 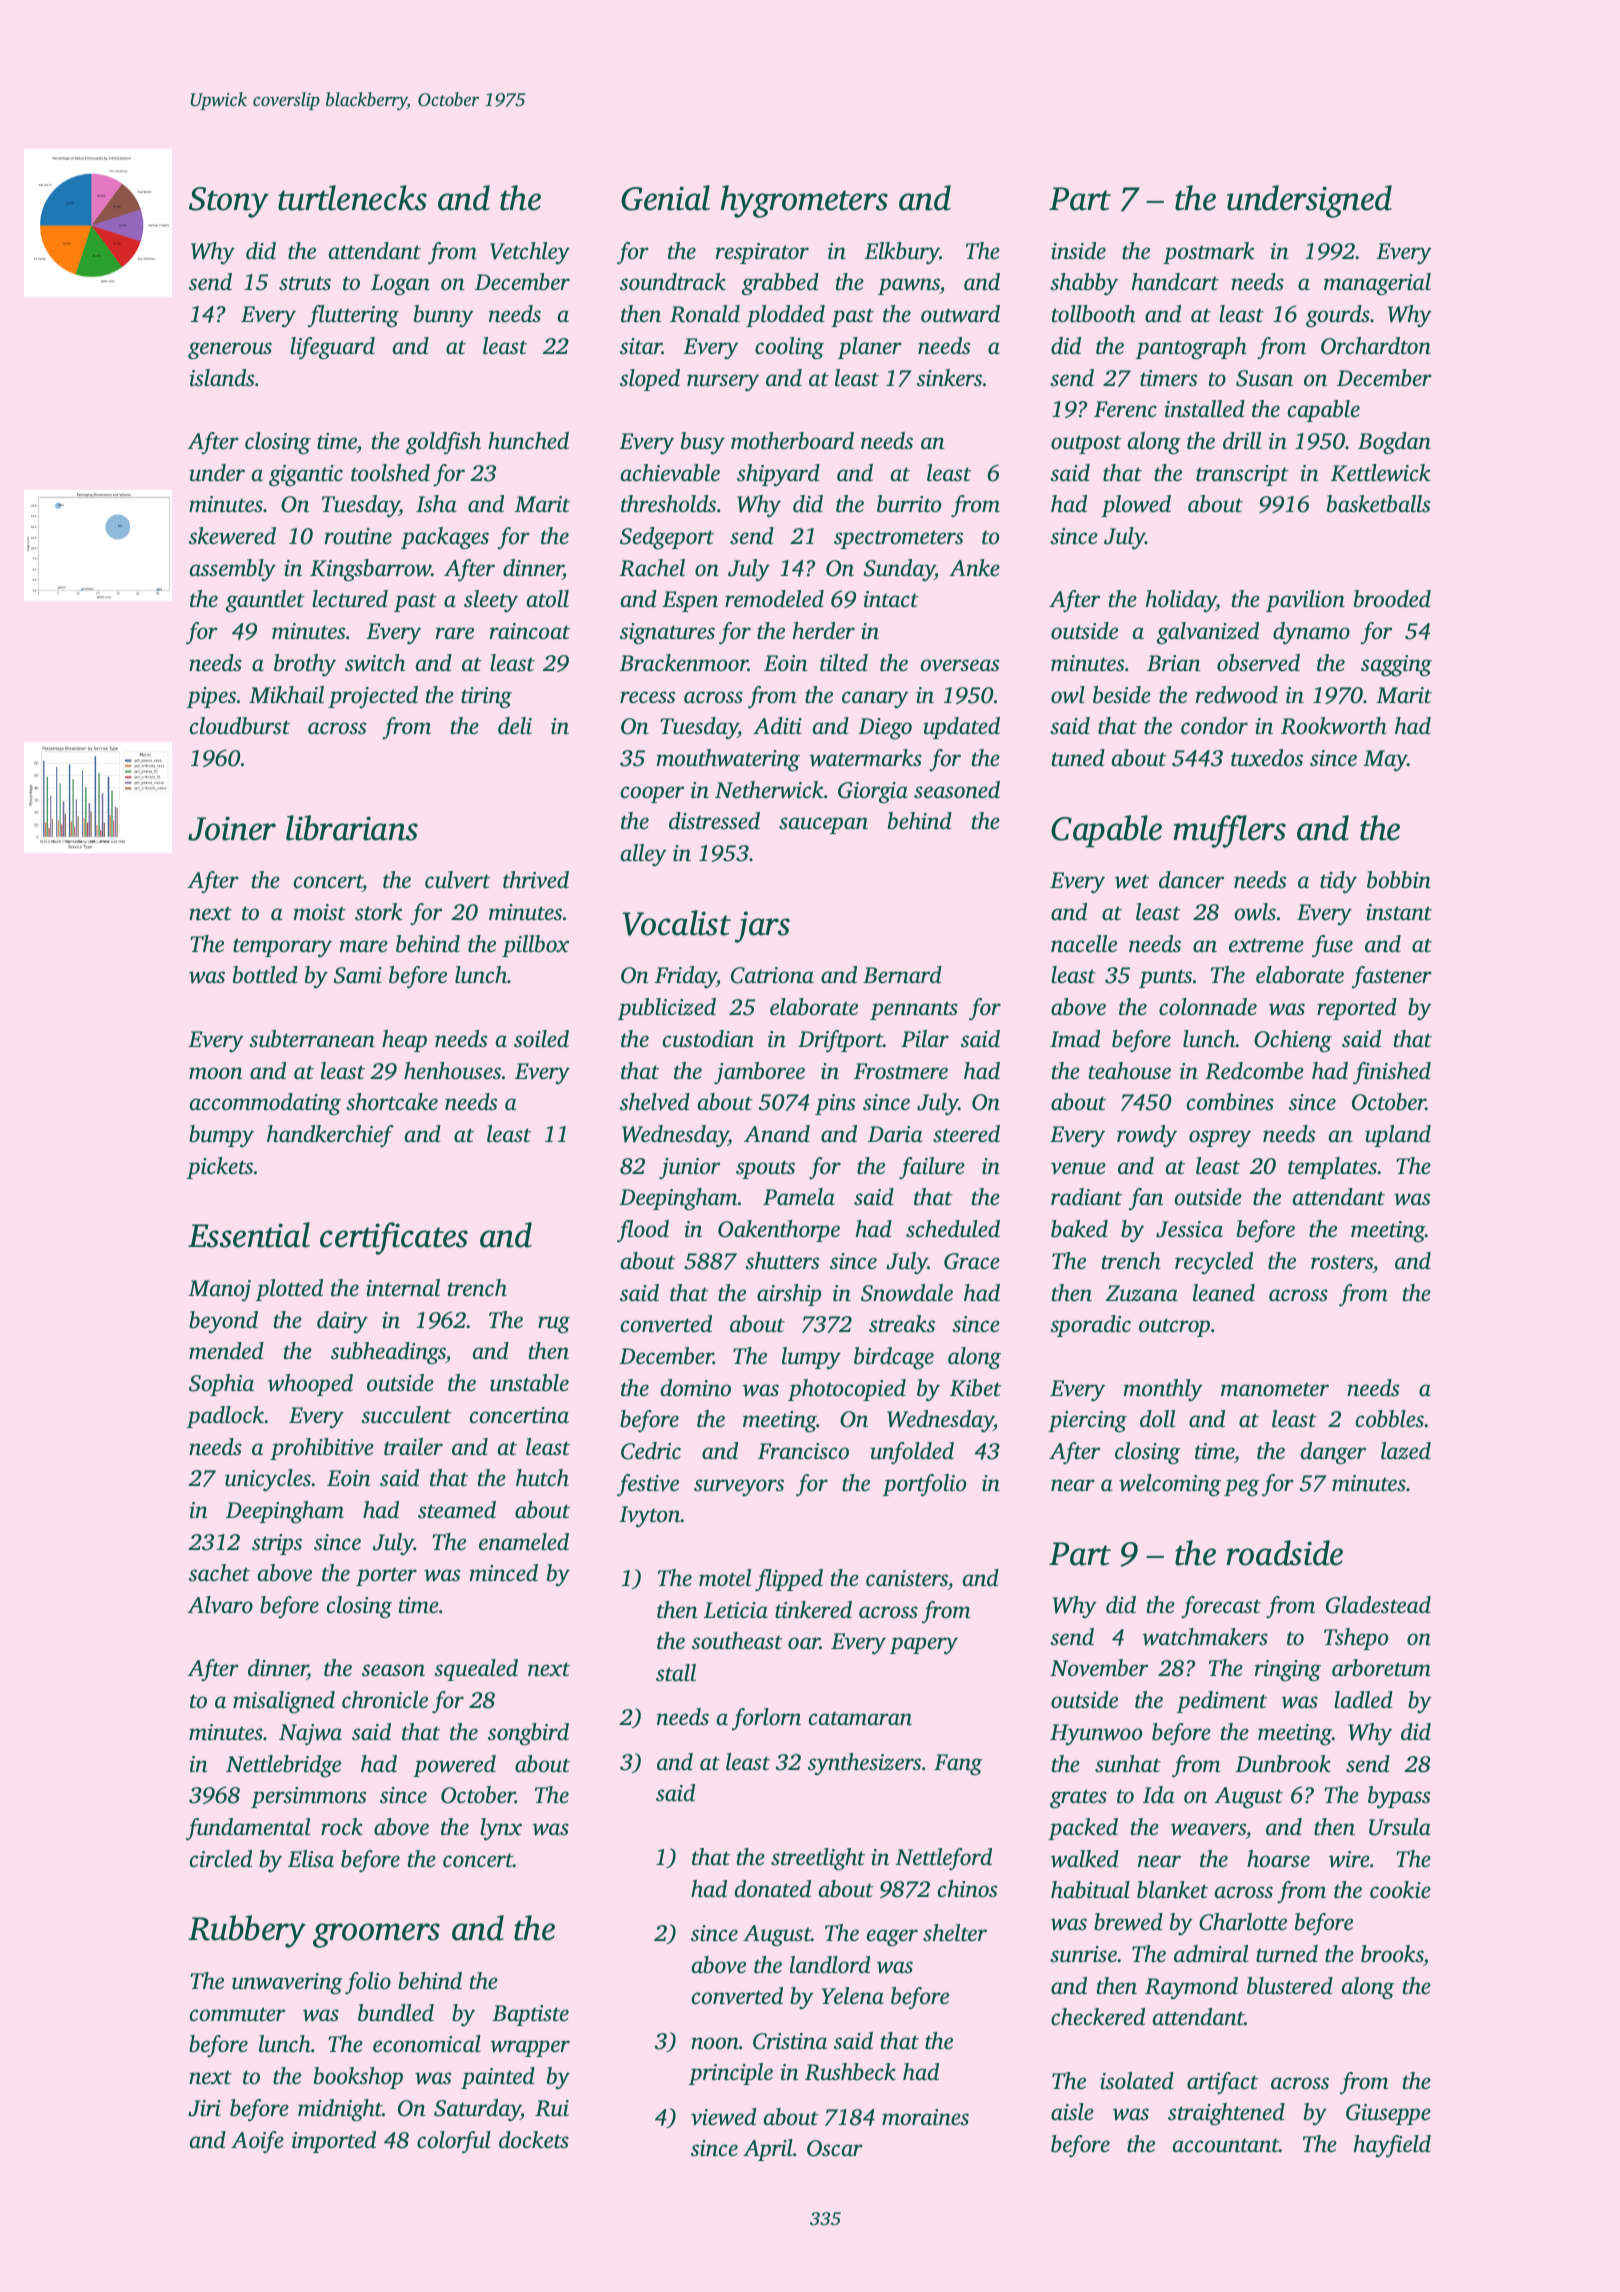 What do you see at coordinates (835, 2148) in the page?
I see `Oscar` at bounding box center [835, 2148].
